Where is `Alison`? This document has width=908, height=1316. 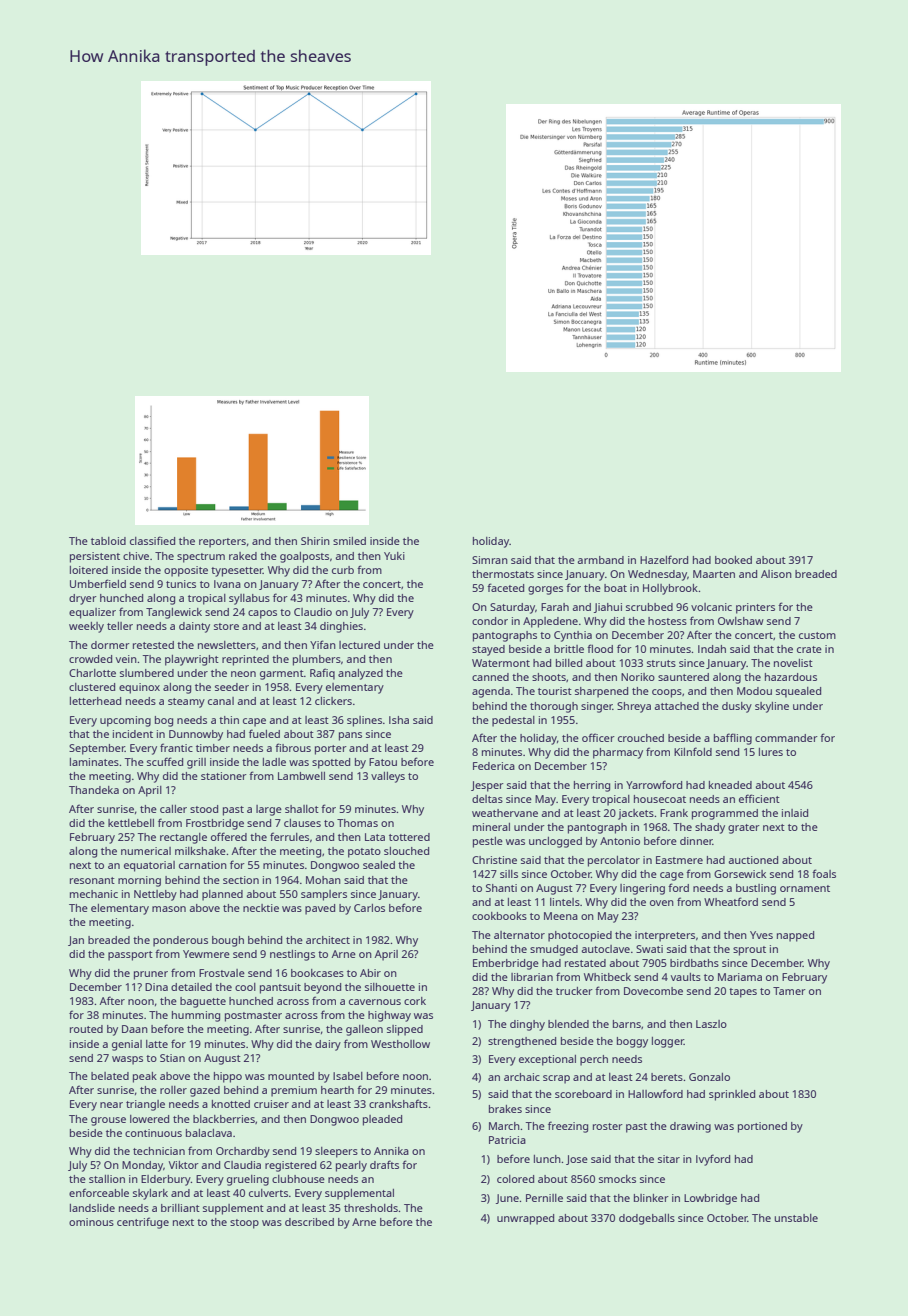 Alison is located at coordinates (776, 574).
